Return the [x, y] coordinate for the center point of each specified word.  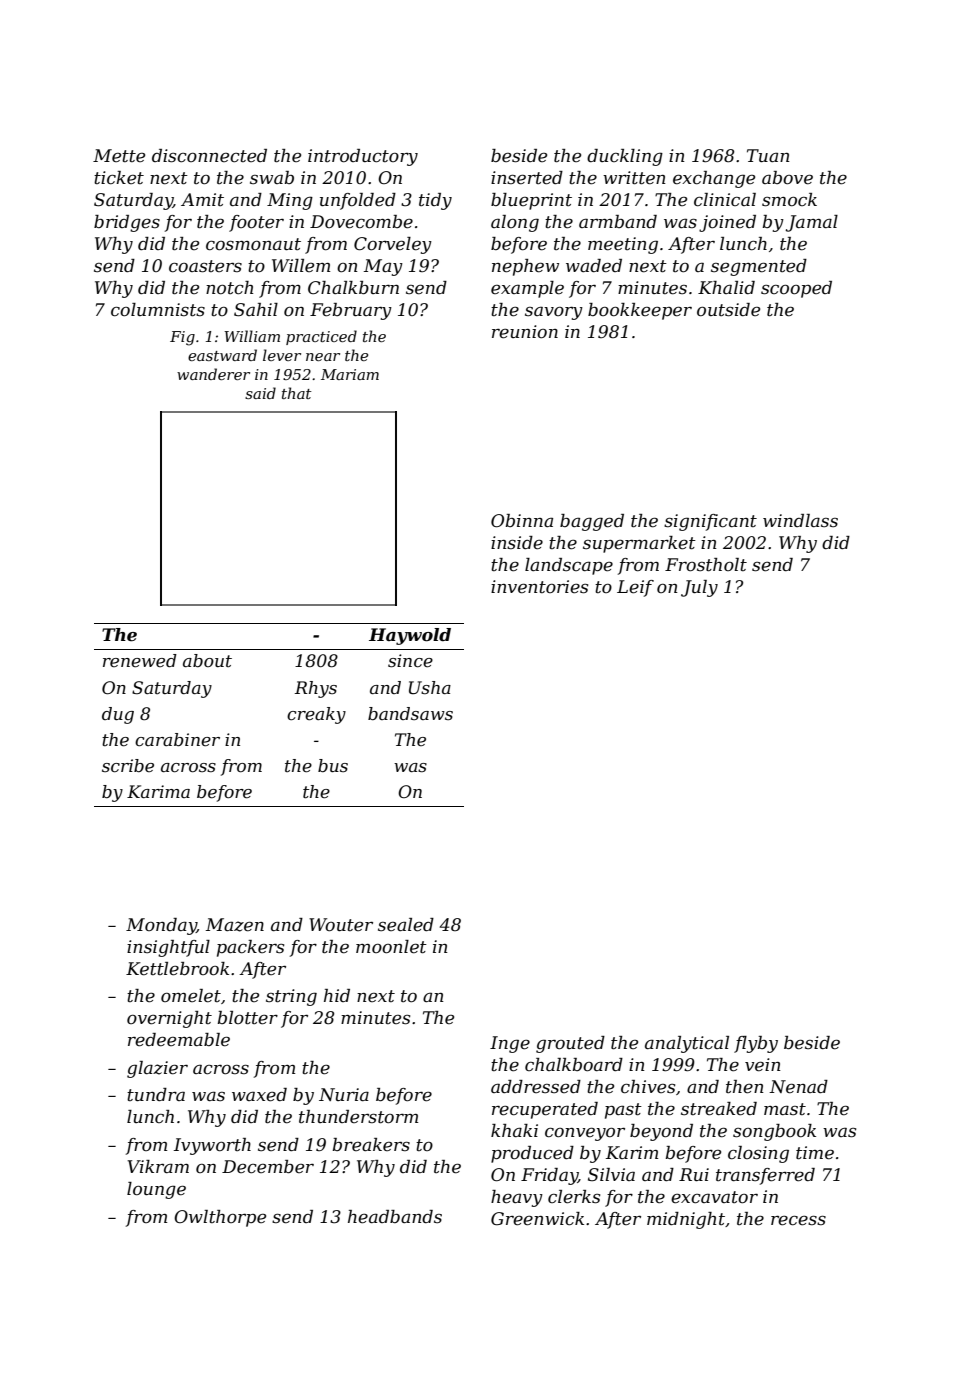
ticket [119, 178]
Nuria [344, 1094]
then [745, 1087]
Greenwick [537, 1219]
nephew [525, 267]
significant [710, 522]
